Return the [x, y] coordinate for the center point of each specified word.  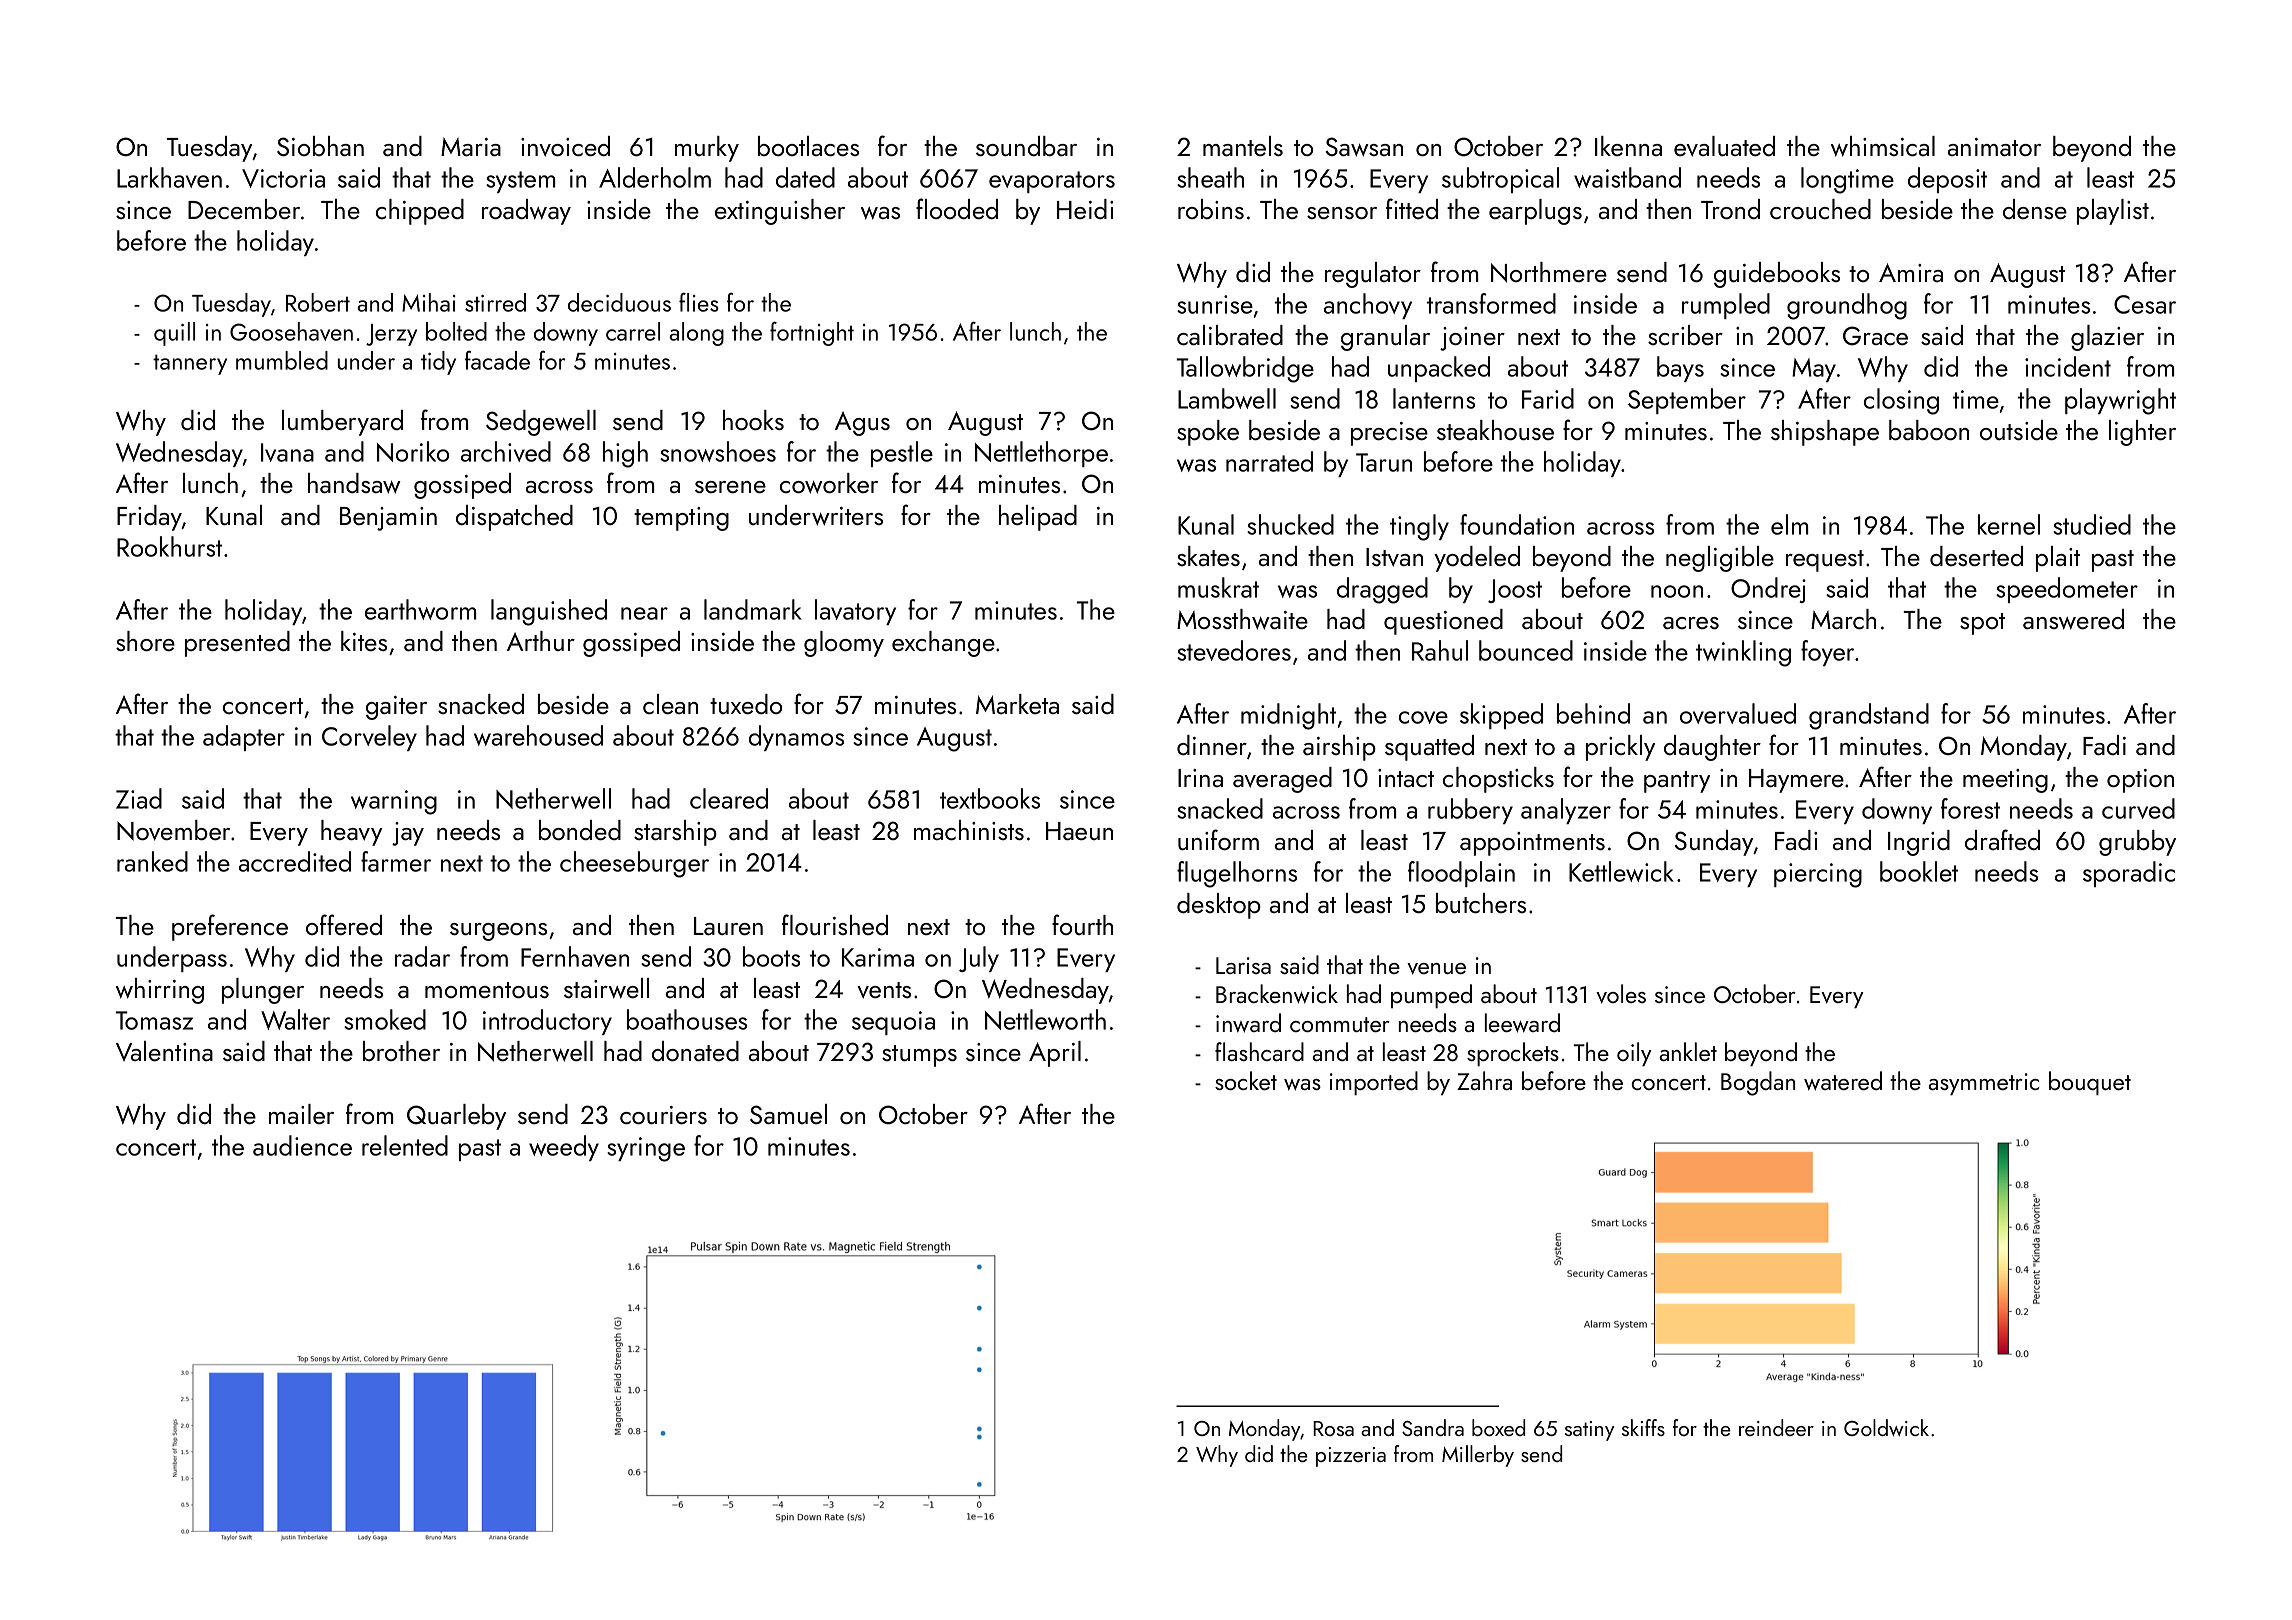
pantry [1677, 782]
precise [1389, 434]
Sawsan [1364, 147]
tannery [190, 364]
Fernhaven [575, 956]
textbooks [990, 798]
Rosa [1333, 1428]
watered [1843, 1081]
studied [2092, 524]
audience [302, 1145]
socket [1246, 1080]
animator [1994, 147]
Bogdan [1758, 1083]
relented [405, 1145]
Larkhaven [169, 177]
